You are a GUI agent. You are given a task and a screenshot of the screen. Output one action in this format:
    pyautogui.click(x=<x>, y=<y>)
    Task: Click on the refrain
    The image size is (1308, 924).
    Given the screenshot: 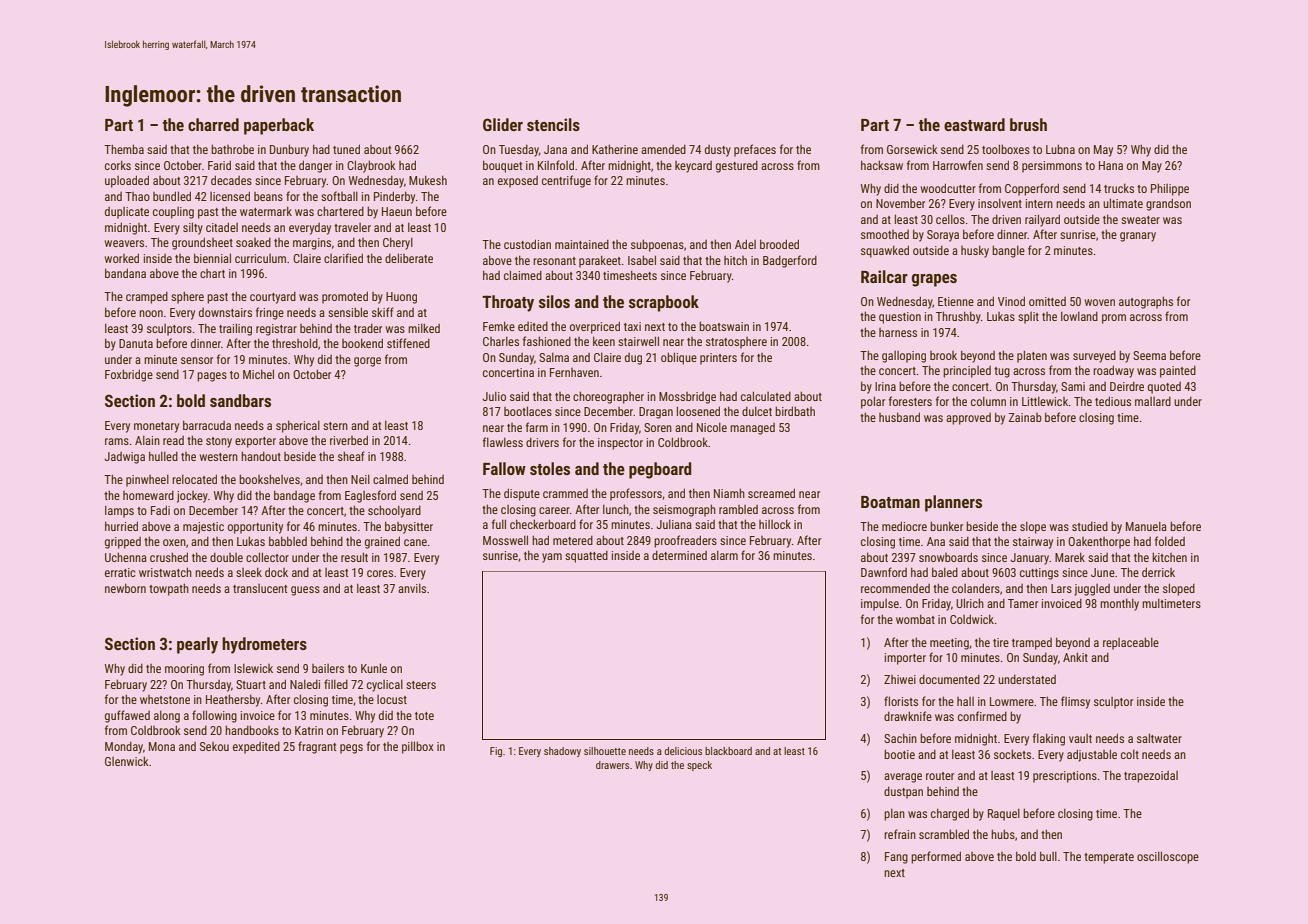 What is the action you would take?
    pyautogui.click(x=900, y=834)
